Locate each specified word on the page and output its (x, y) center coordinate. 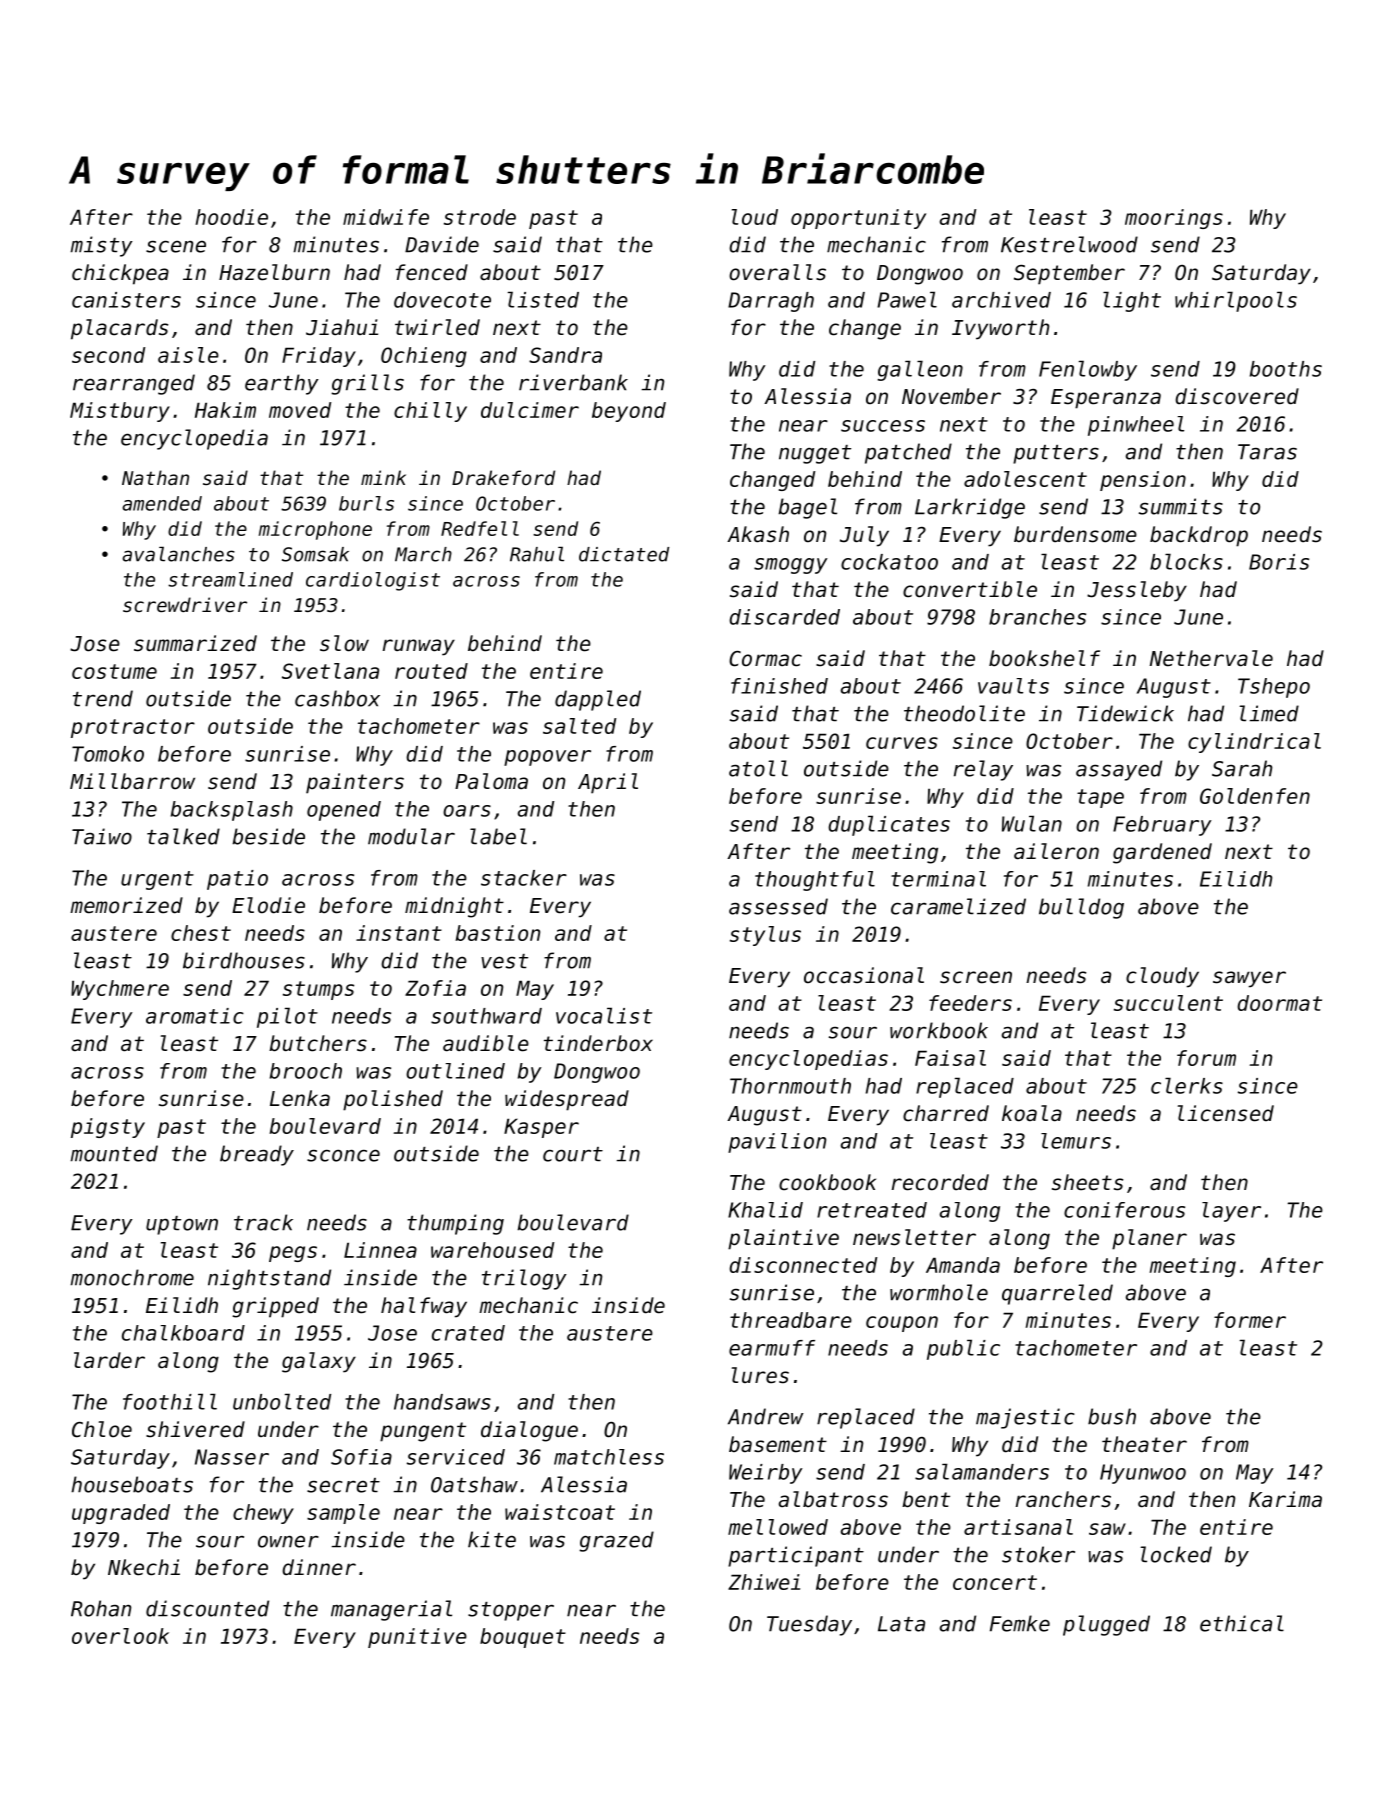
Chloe (102, 1429)
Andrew (766, 1416)
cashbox (337, 698)
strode (480, 217)
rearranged (134, 384)
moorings (1174, 219)
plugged (1106, 1625)
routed (431, 671)
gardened (1162, 853)
